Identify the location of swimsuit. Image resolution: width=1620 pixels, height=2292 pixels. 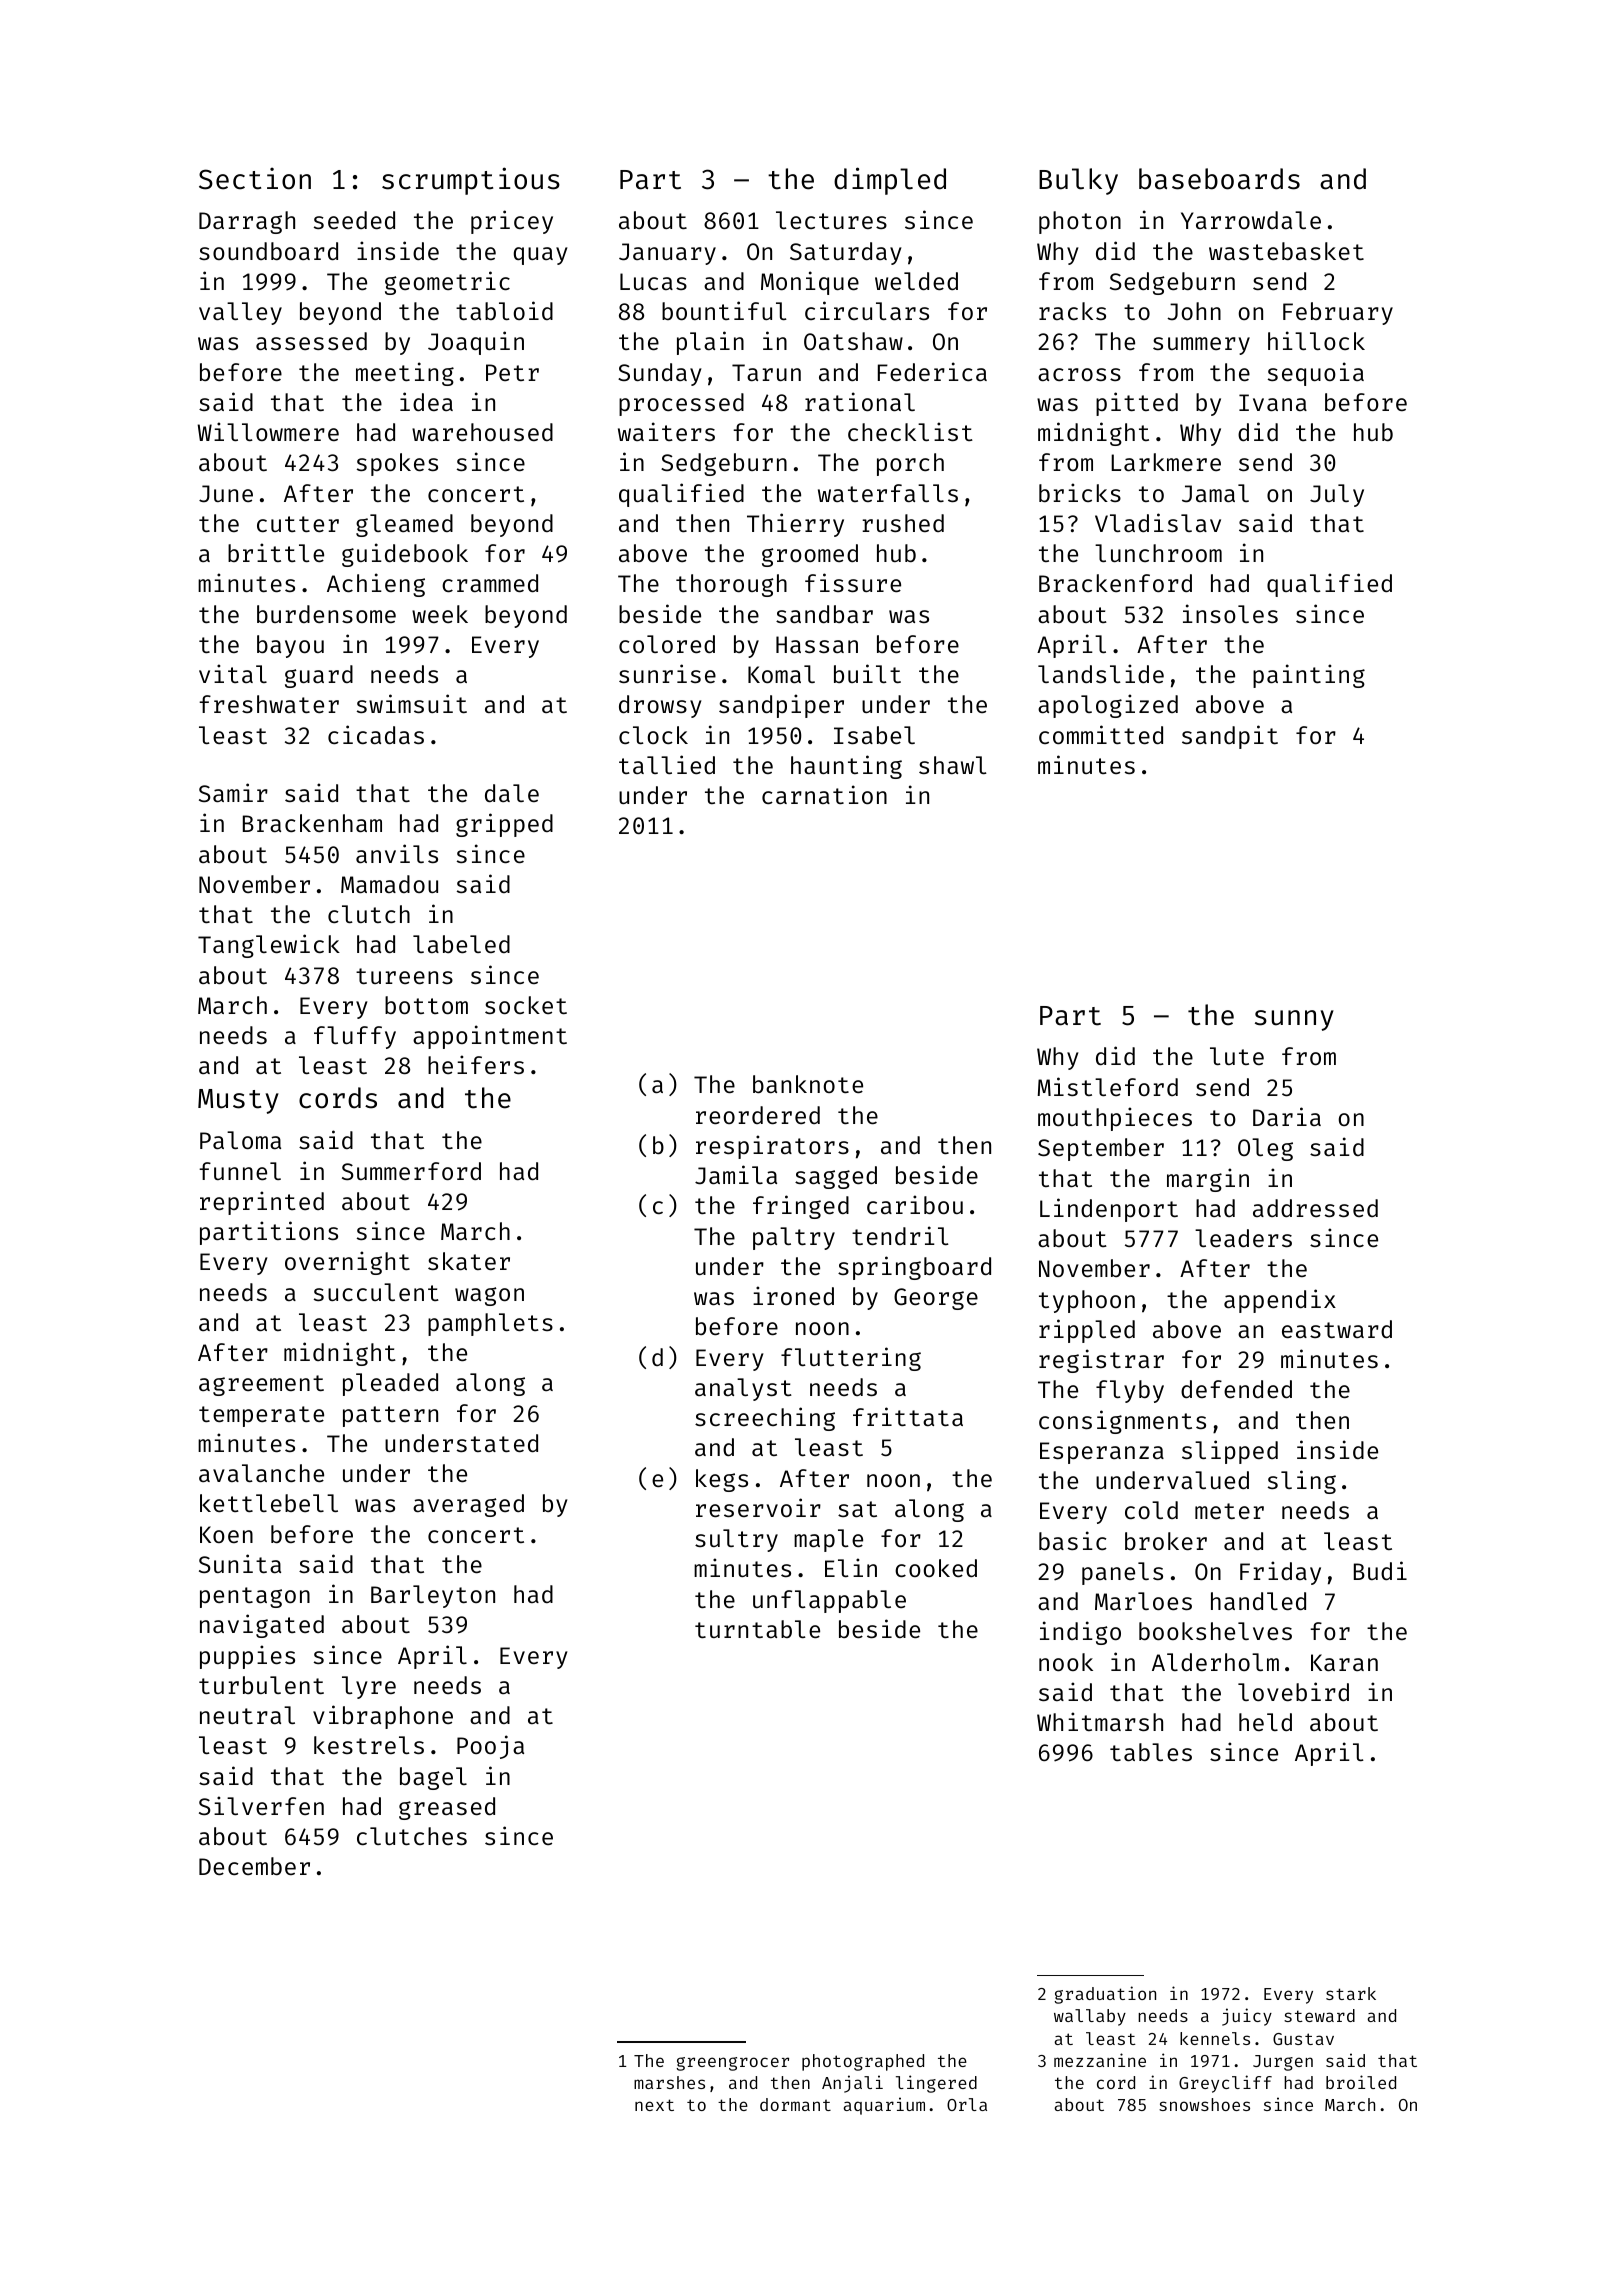
(412, 703).
